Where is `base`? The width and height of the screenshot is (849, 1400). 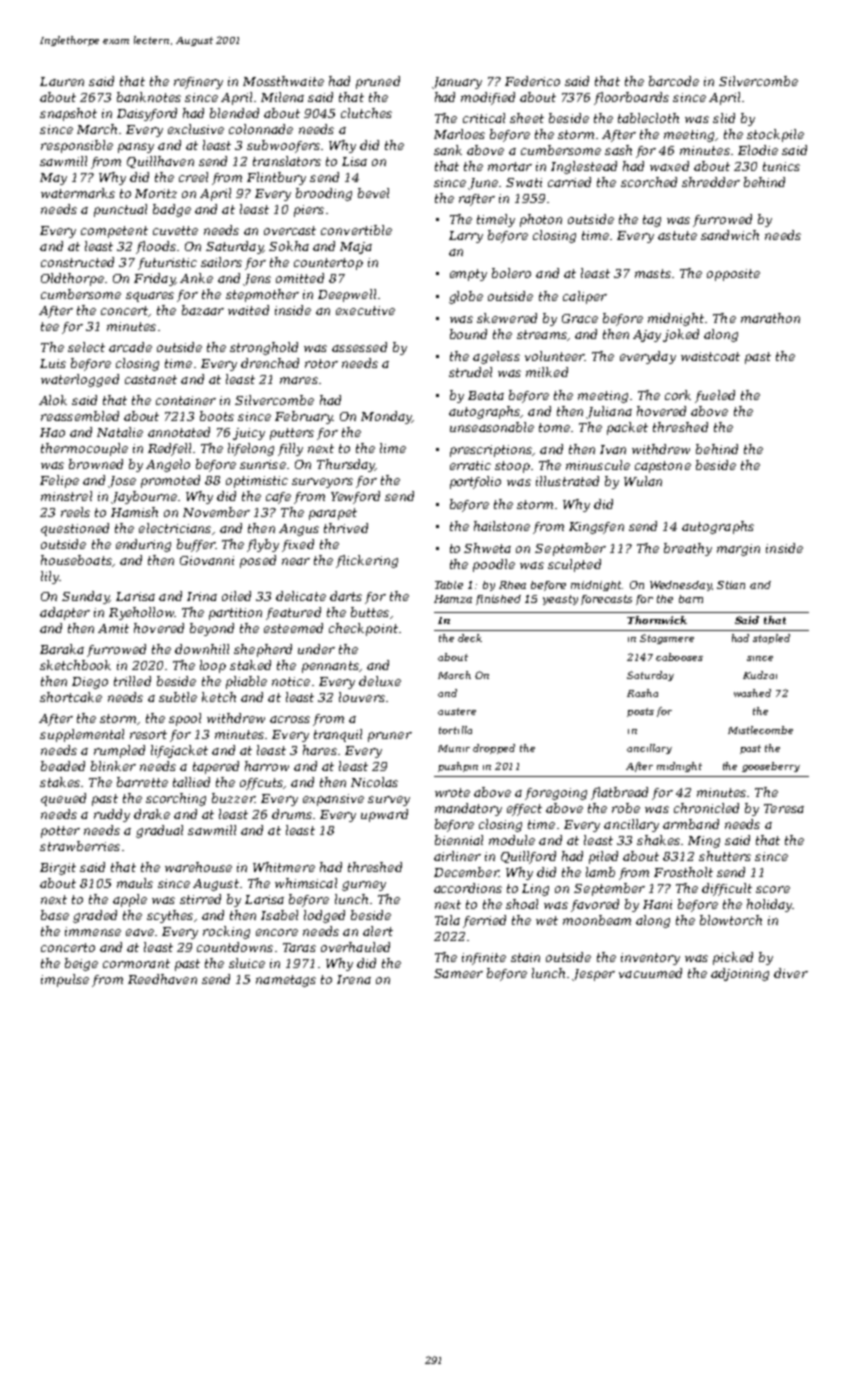 base is located at coordinates (55, 915).
